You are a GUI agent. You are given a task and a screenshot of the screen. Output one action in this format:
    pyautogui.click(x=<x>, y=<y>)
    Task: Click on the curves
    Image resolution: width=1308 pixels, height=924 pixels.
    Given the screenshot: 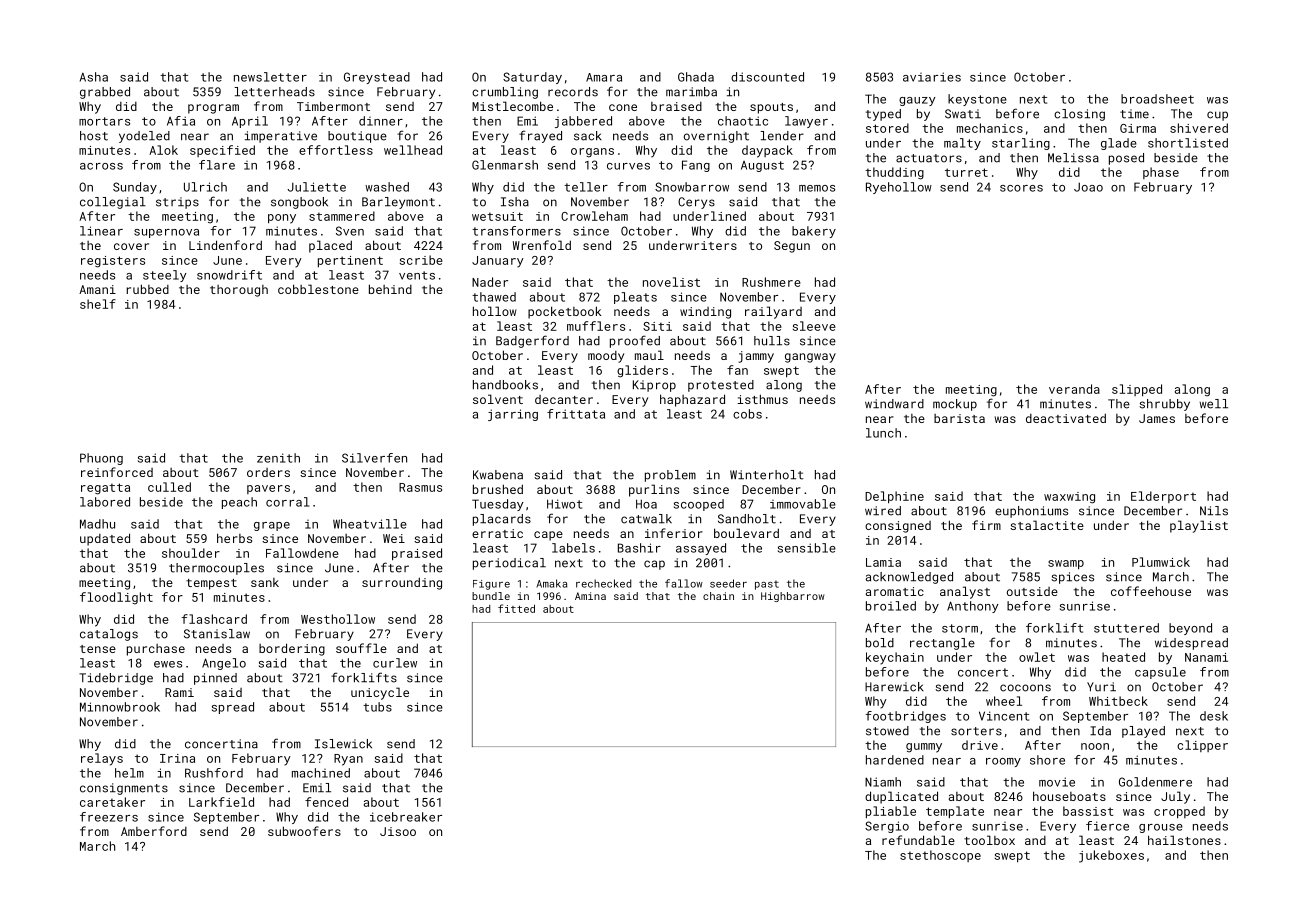 What is the action you would take?
    pyautogui.click(x=628, y=166)
